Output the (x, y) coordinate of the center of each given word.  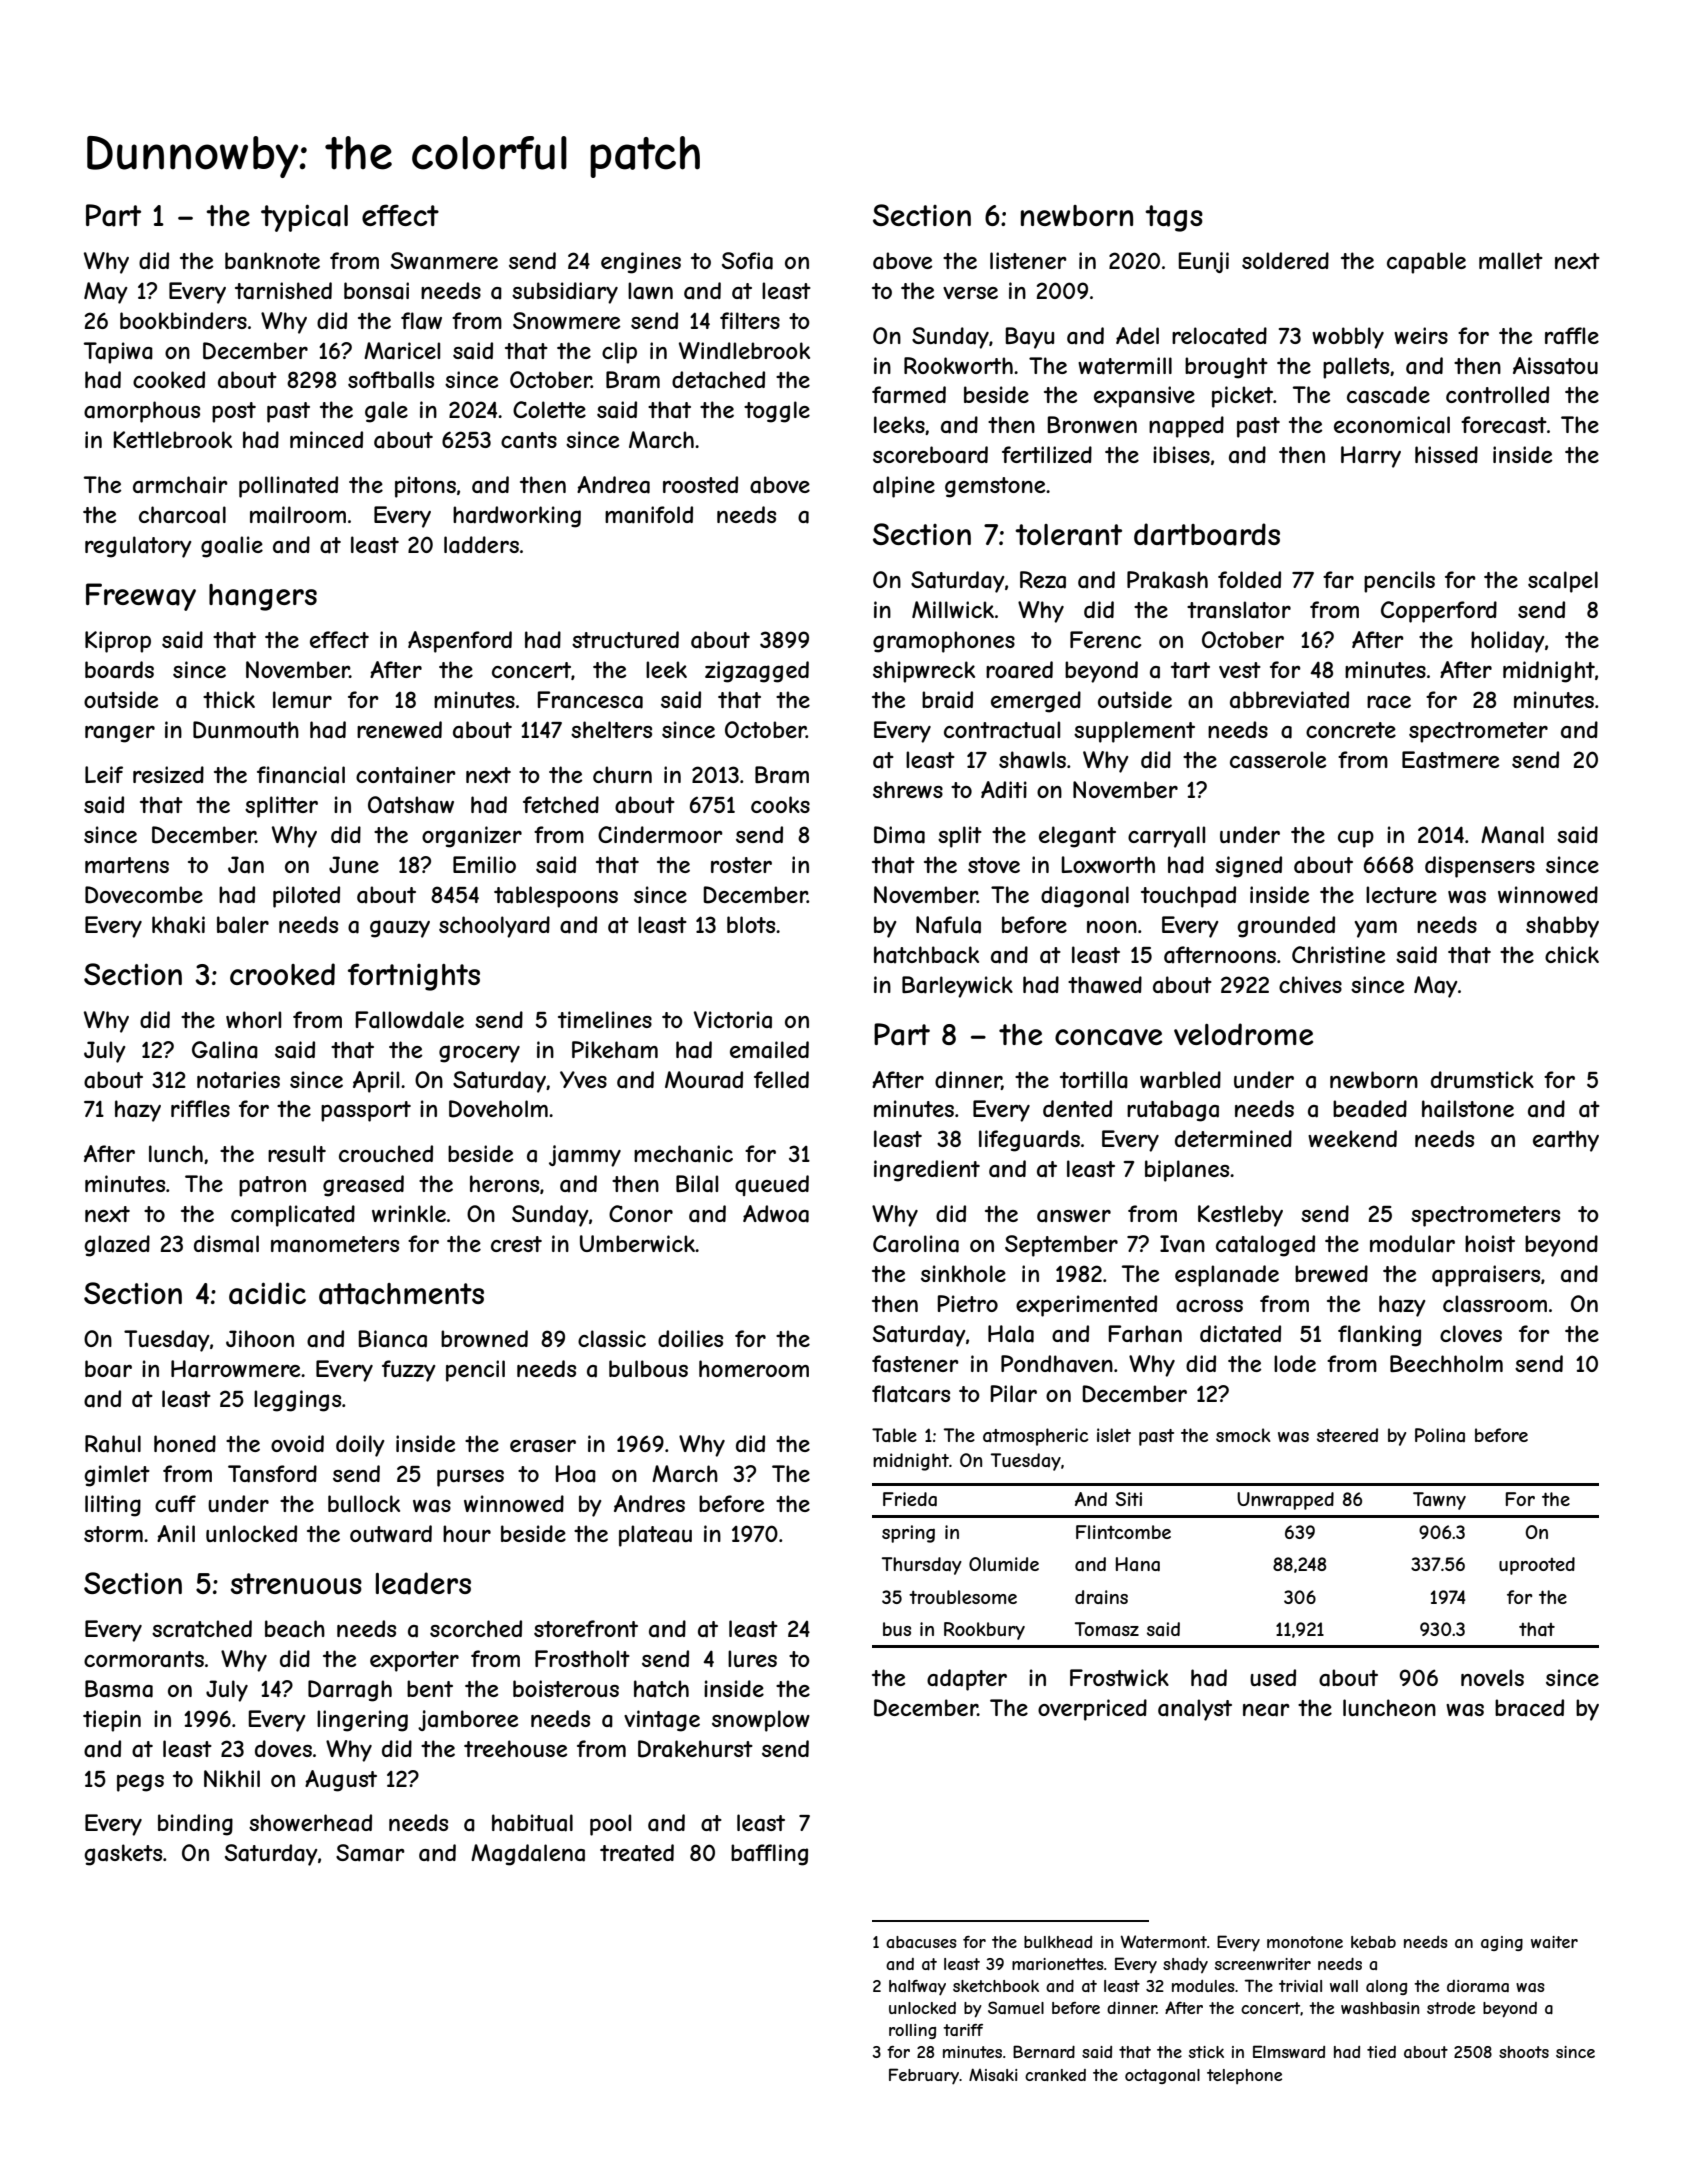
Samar (370, 1853)
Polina (1440, 1435)
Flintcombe (1123, 1532)
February (924, 2076)
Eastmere (1450, 760)
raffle (1572, 336)
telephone (1244, 2076)
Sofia (747, 261)
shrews (908, 789)
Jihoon (260, 1338)
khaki (178, 925)
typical (304, 218)
